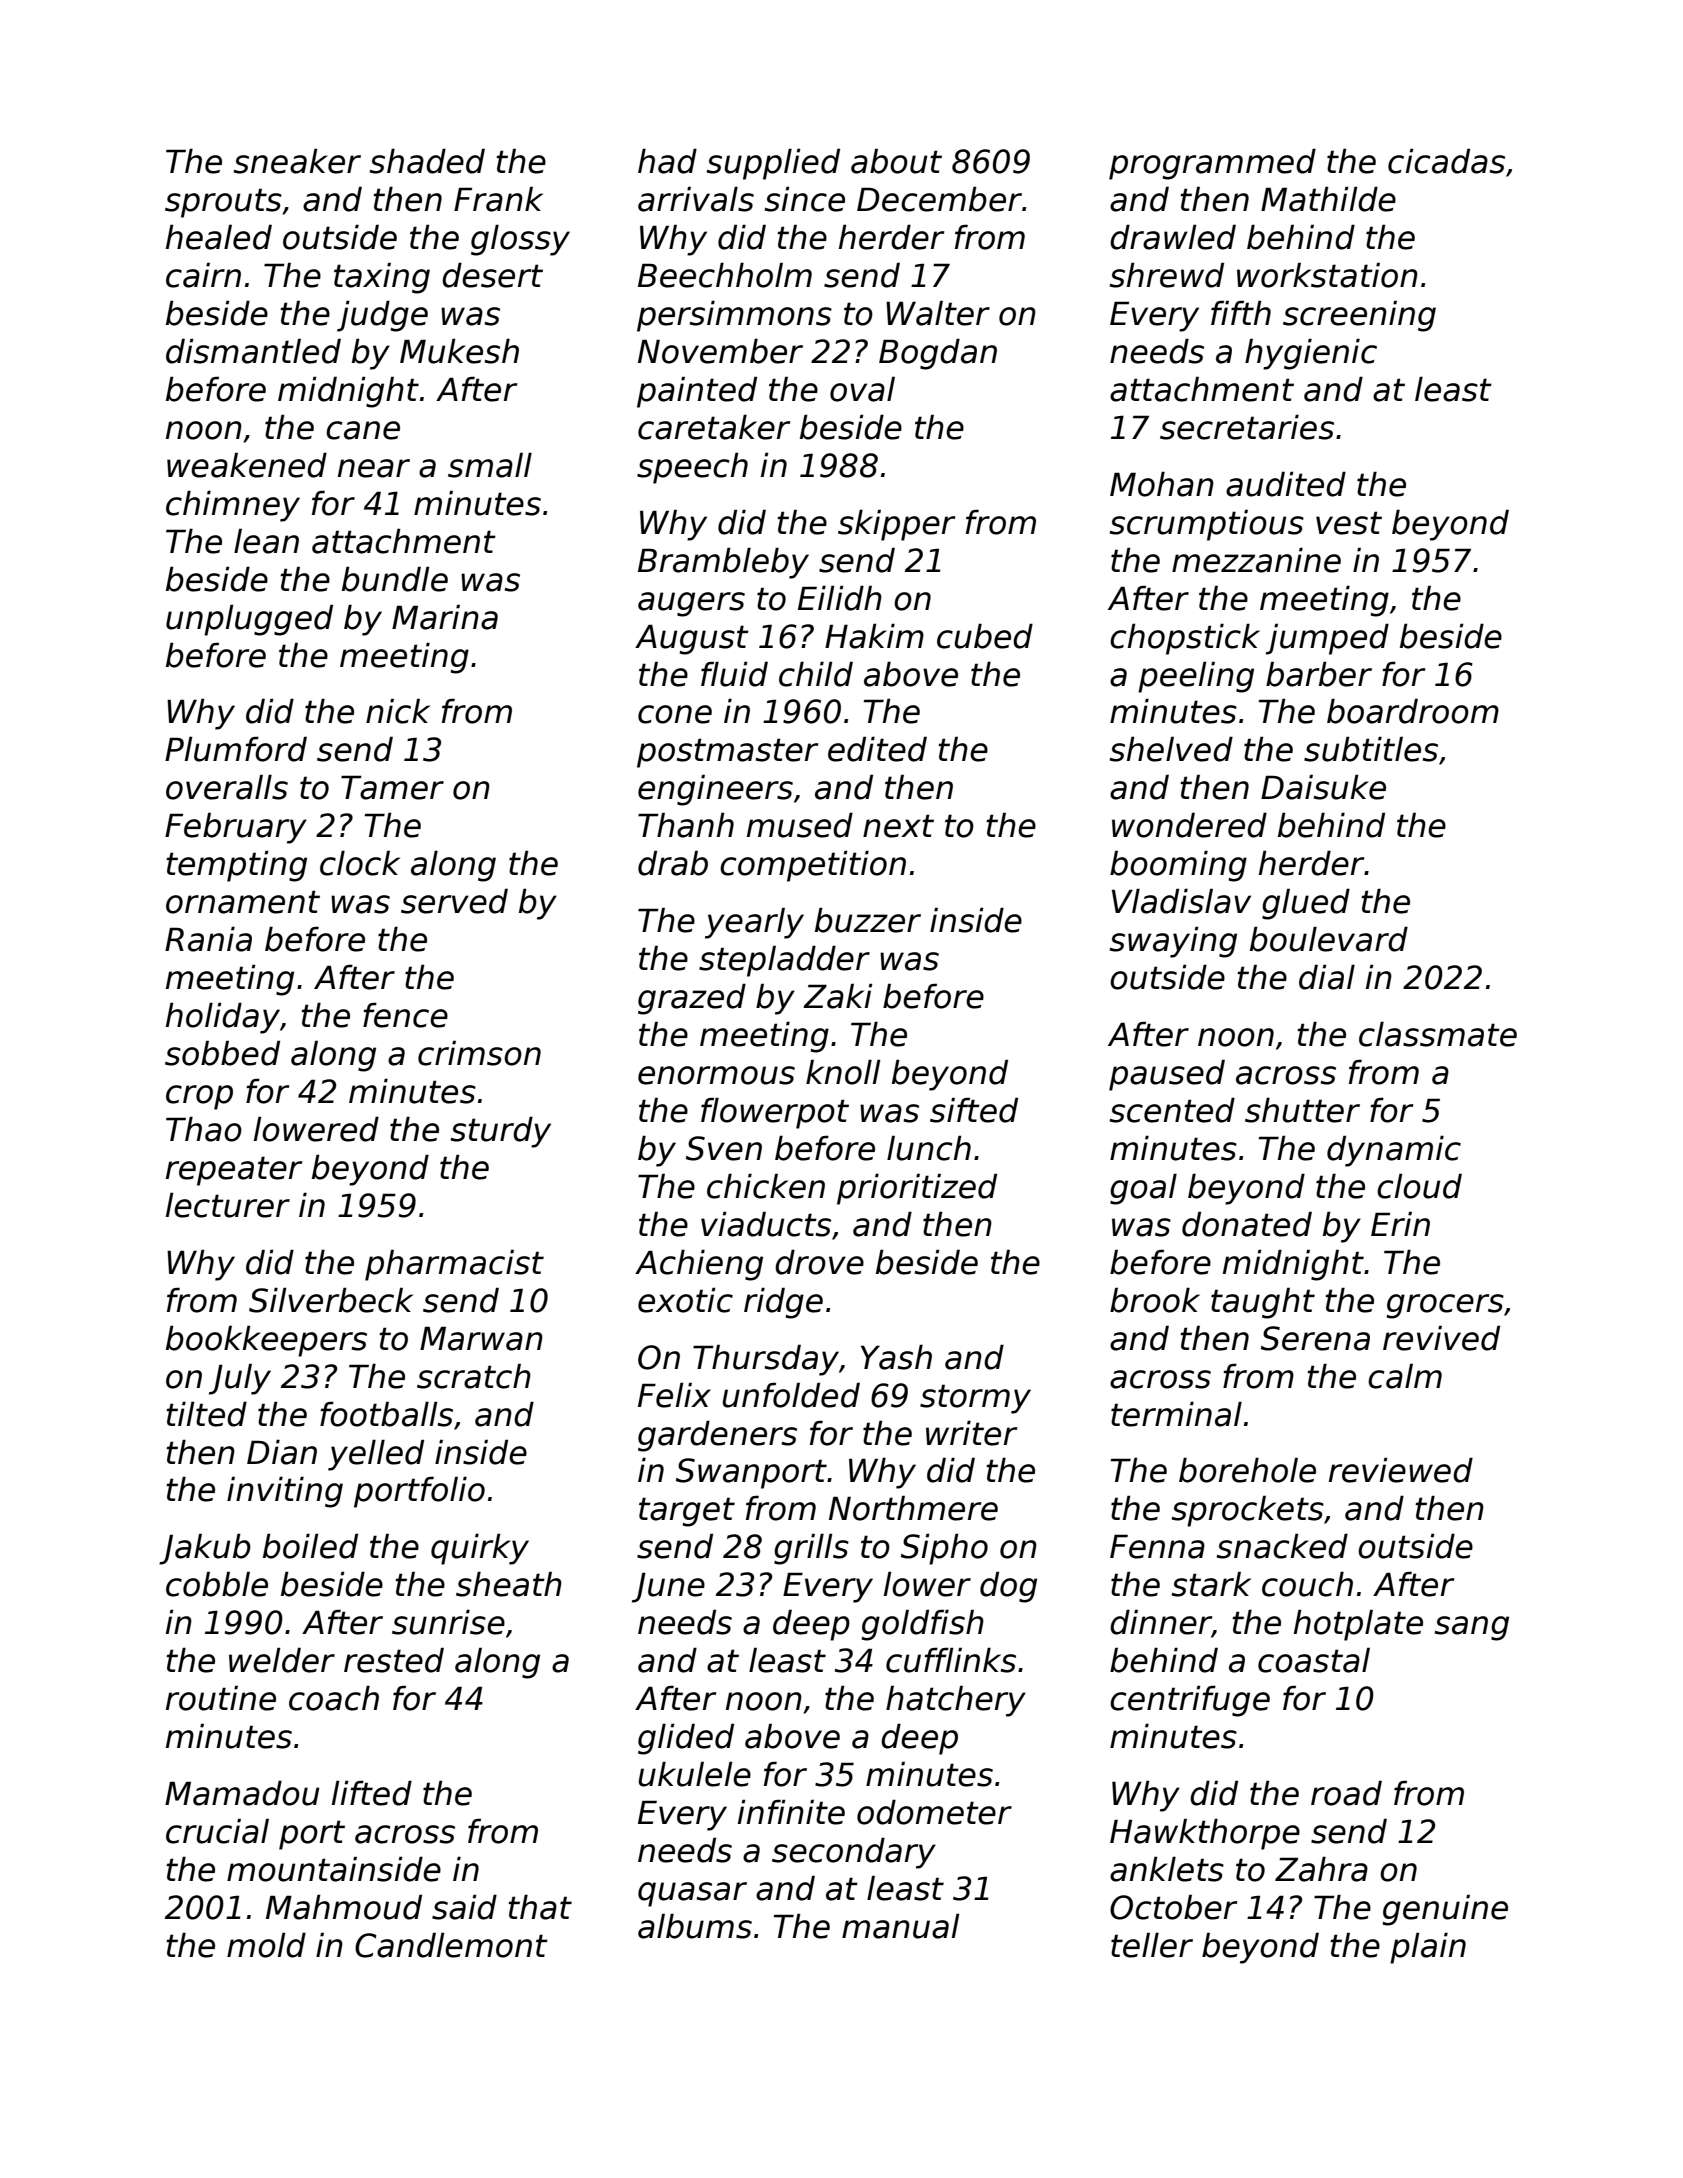 Image resolution: width=1683 pixels, height=2178 pixels. What do you see at coordinates (454, 1265) in the screenshot?
I see `pharmacist` at bounding box center [454, 1265].
